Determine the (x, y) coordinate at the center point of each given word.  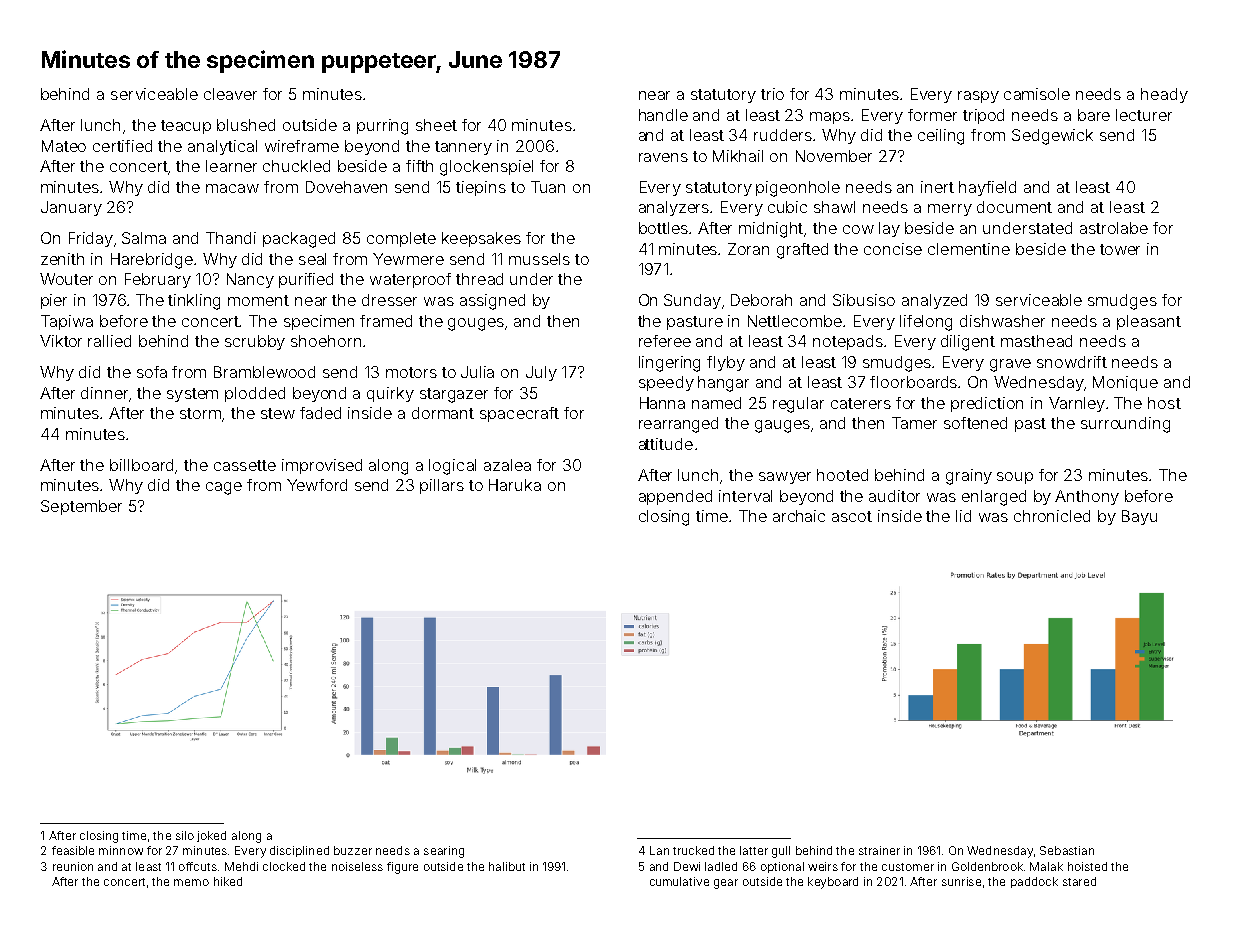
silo (185, 835)
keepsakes (481, 239)
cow (858, 229)
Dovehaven (346, 187)
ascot (852, 516)
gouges (476, 324)
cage (224, 488)
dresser (389, 300)
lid (963, 516)
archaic (799, 516)
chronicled (1052, 516)
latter (754, 850)
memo (191, 882)
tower (1120, 249)
